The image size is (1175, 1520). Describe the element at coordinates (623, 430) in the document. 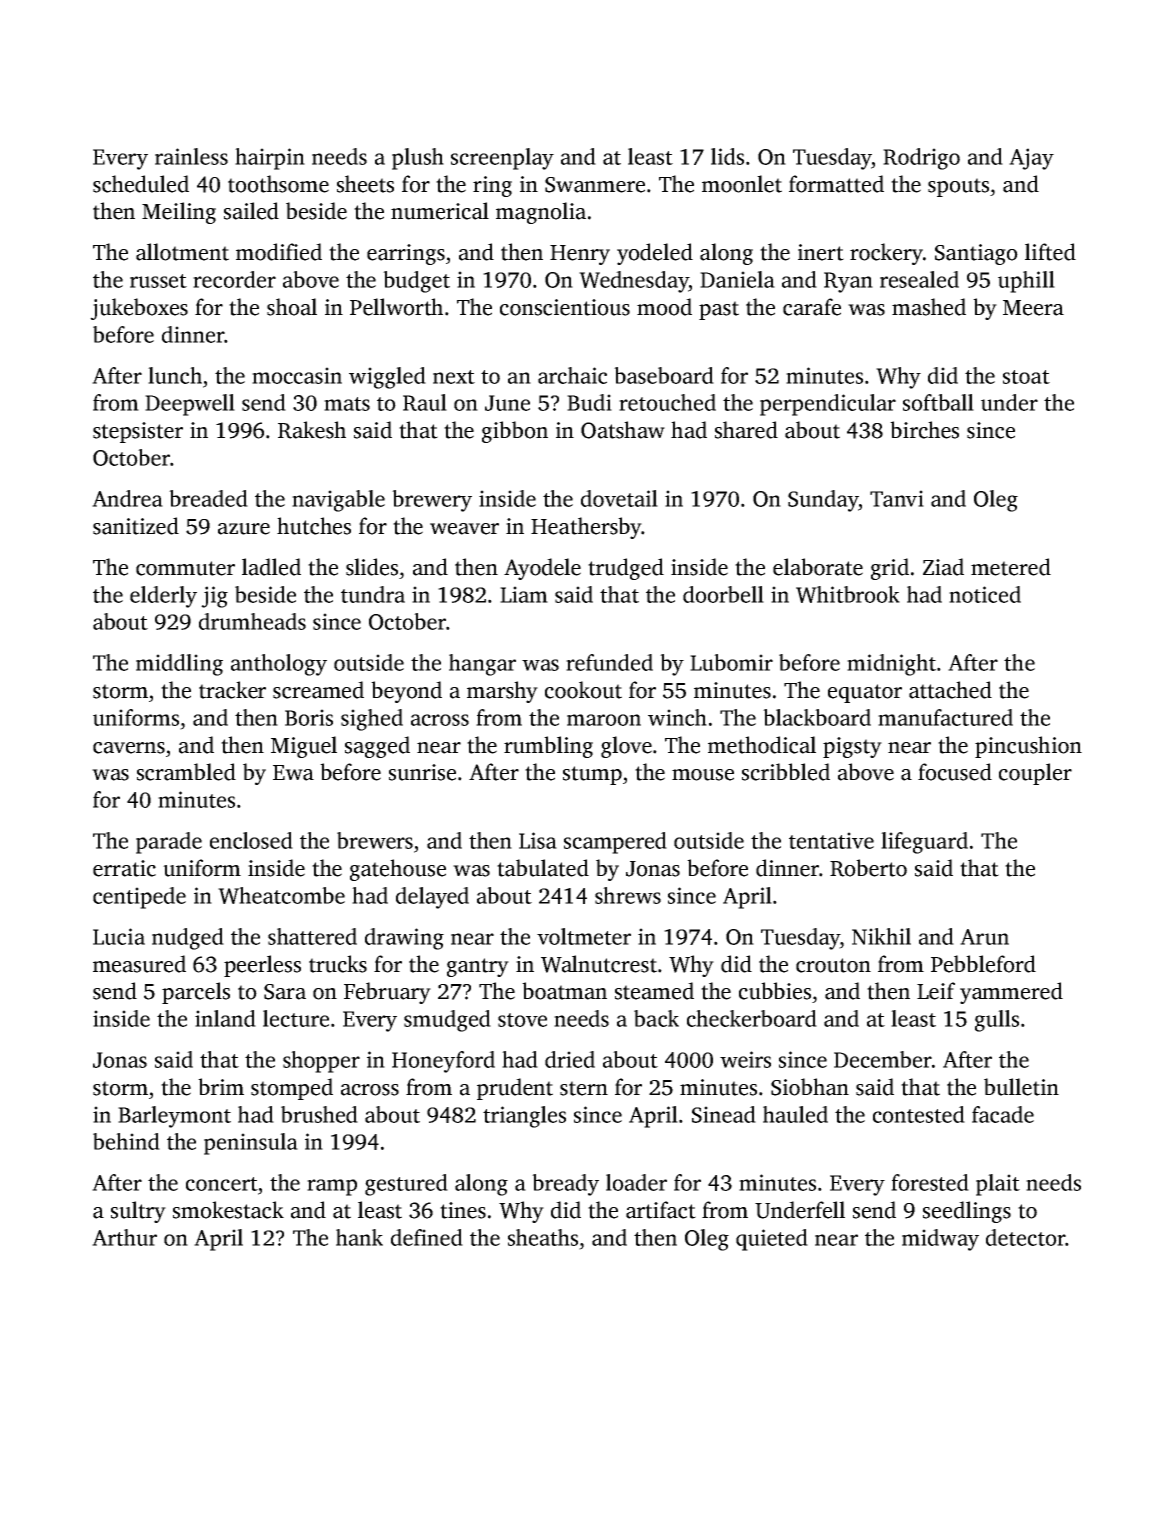

I see `Oatshaw` at that location.
